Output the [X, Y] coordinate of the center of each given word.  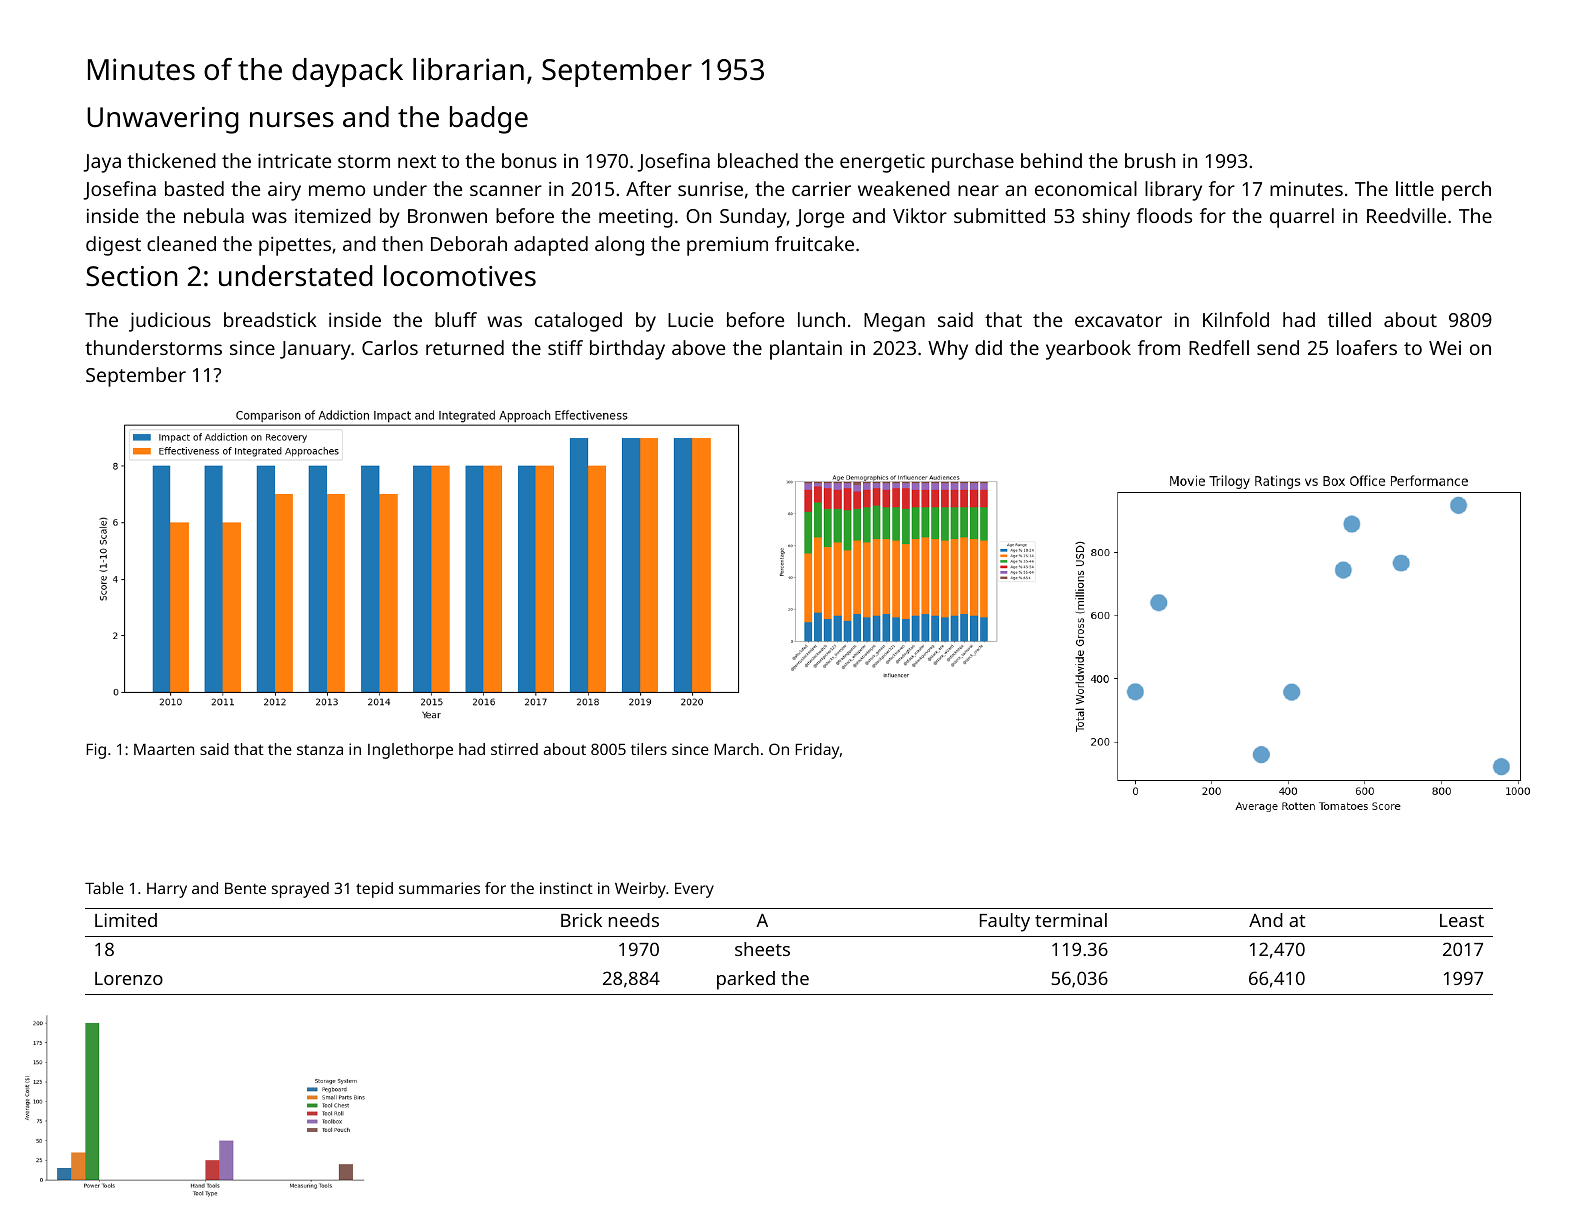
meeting [636, 218]
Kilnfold [1236, 319]
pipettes [295, 246]
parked [746, 980]
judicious [170, 322]
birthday [627, 350]
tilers [649, 749]
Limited [126, 920]
